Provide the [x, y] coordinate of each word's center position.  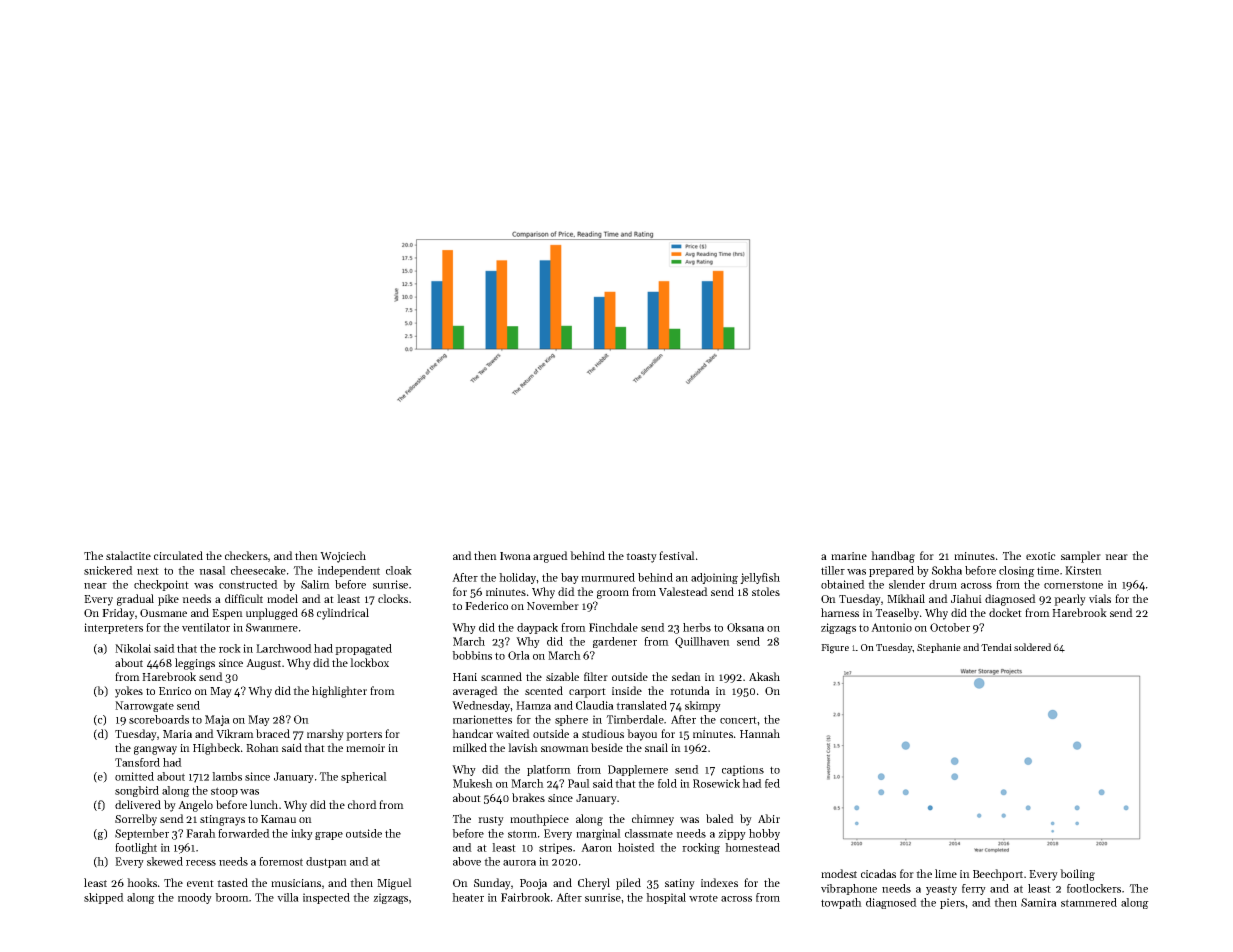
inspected [326, 898]
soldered [1032, 647]
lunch [264, 804]
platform [549, 770]
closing [1017, 571]
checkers [246, 555]
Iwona [515, 556]
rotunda [690, 690]
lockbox [369, 662]
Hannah [760, 733]
